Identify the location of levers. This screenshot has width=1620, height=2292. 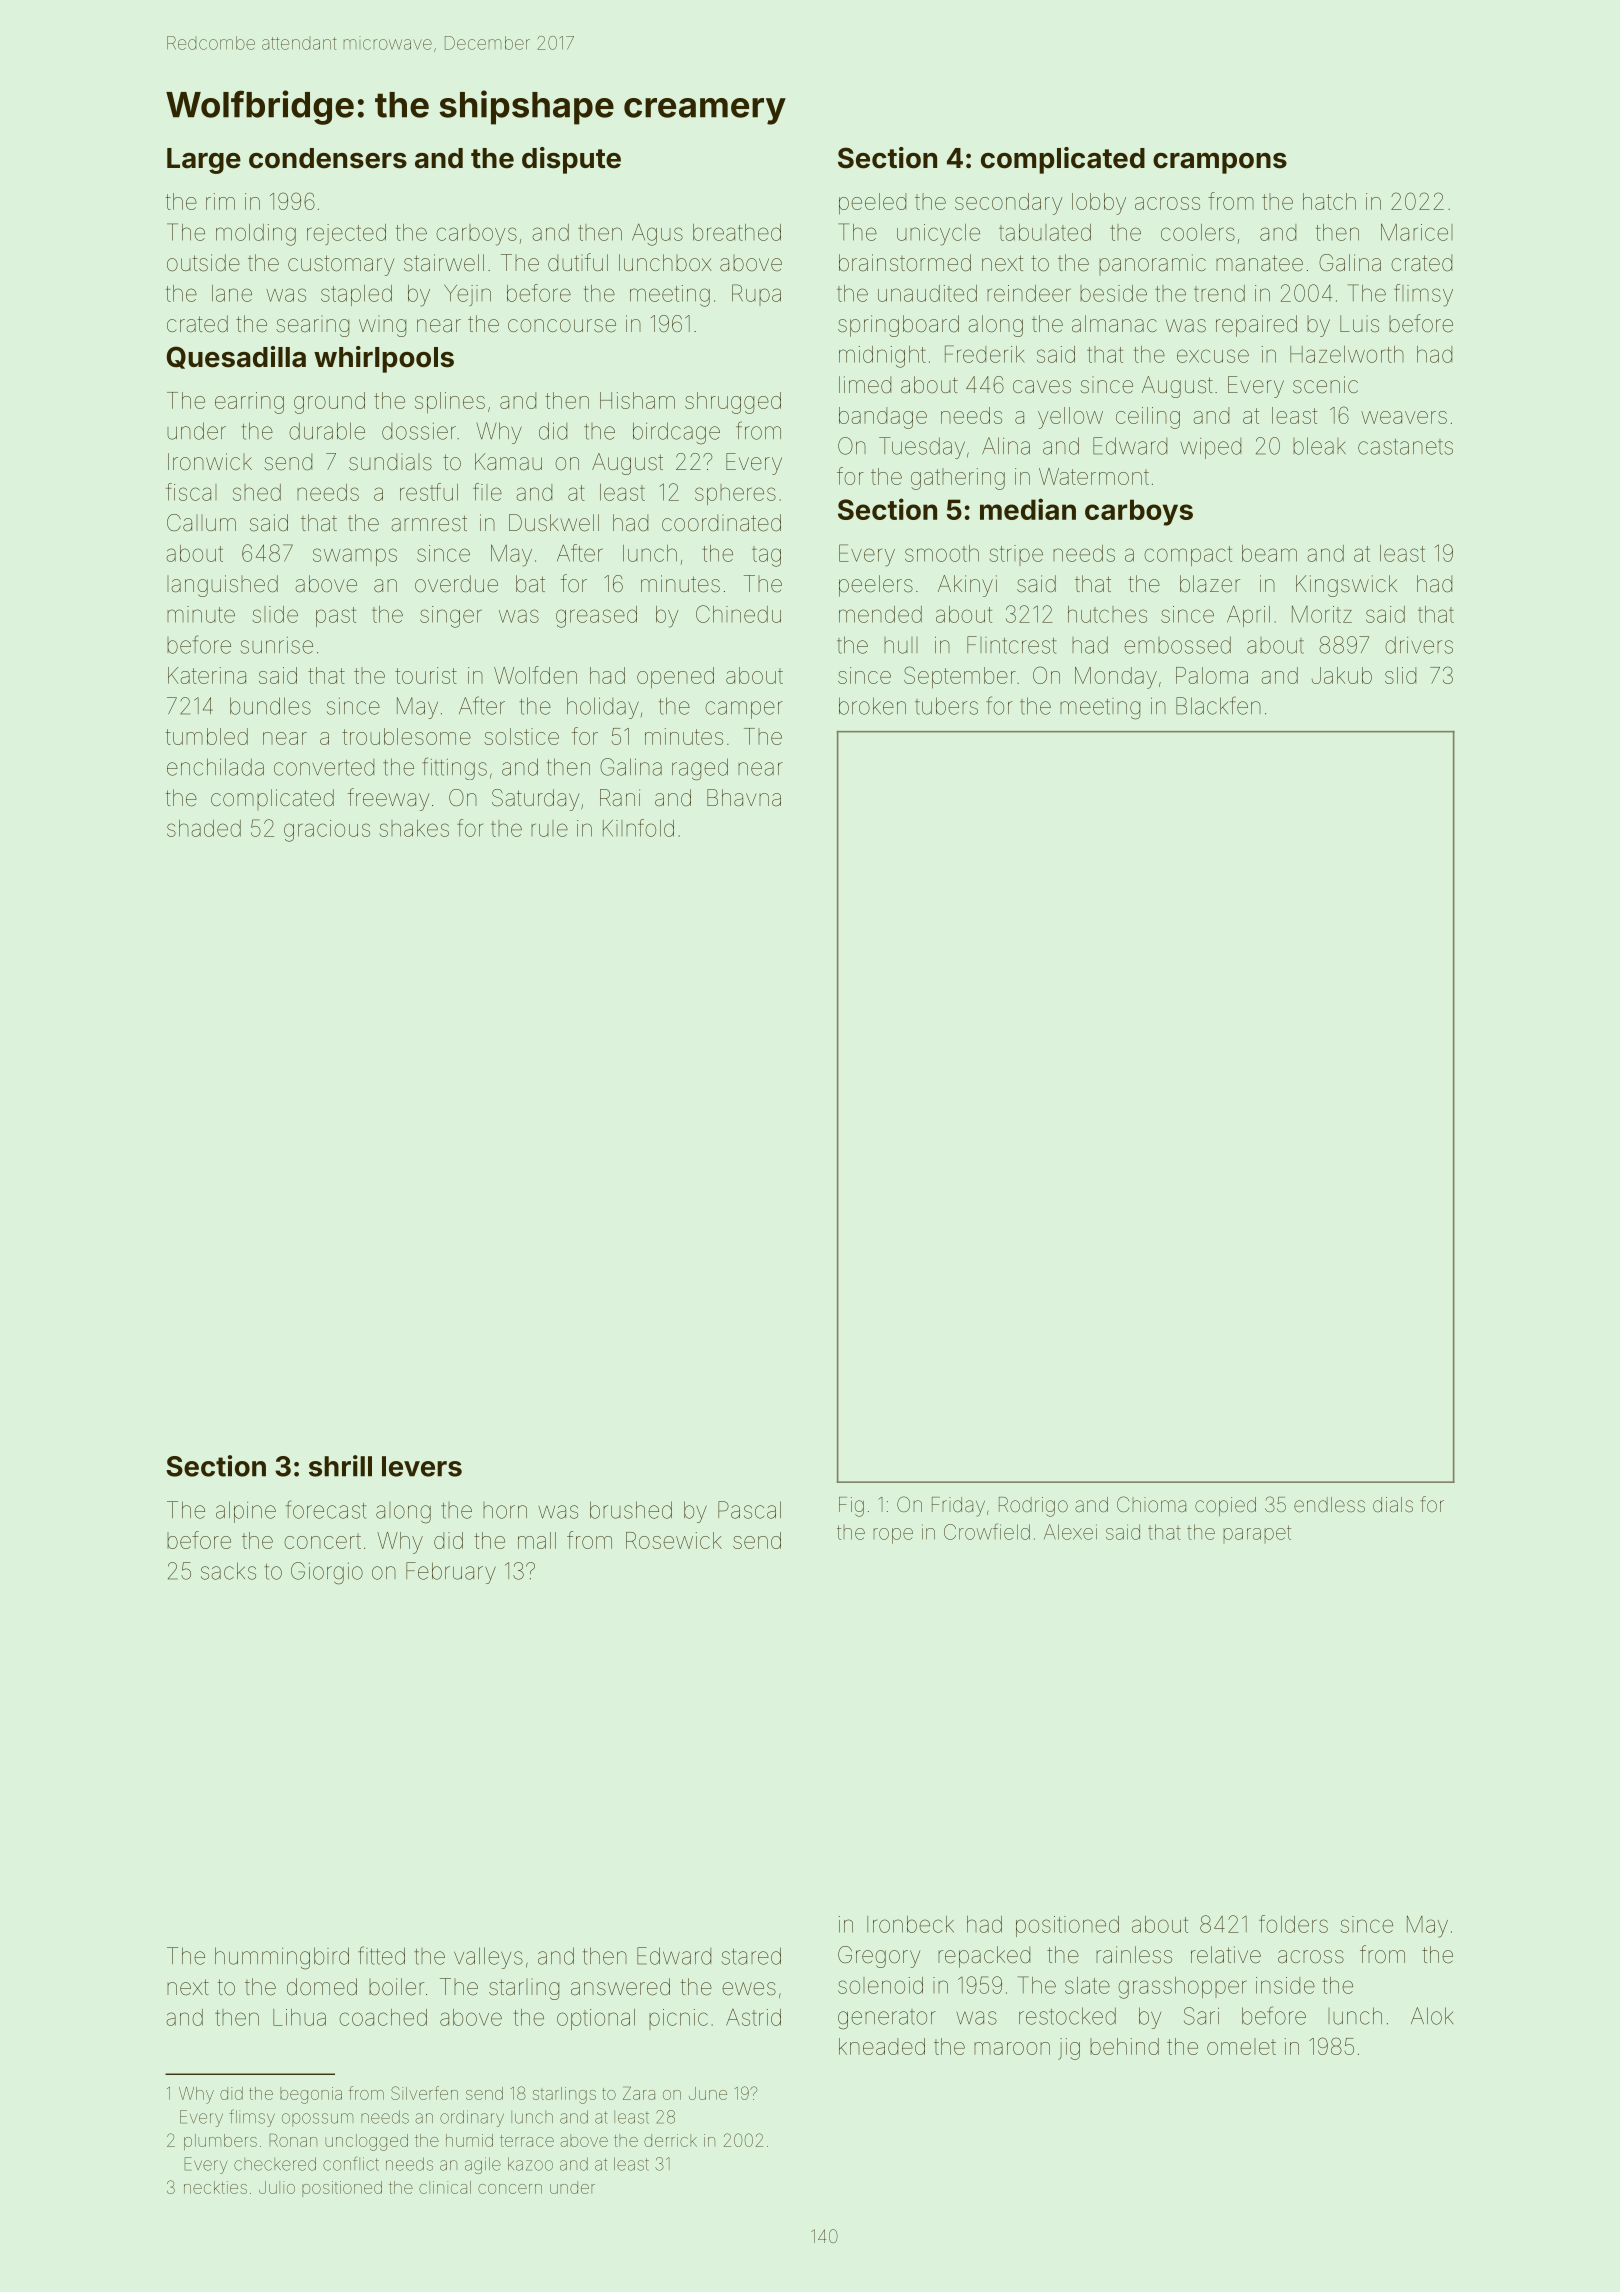
(422, 1466).
